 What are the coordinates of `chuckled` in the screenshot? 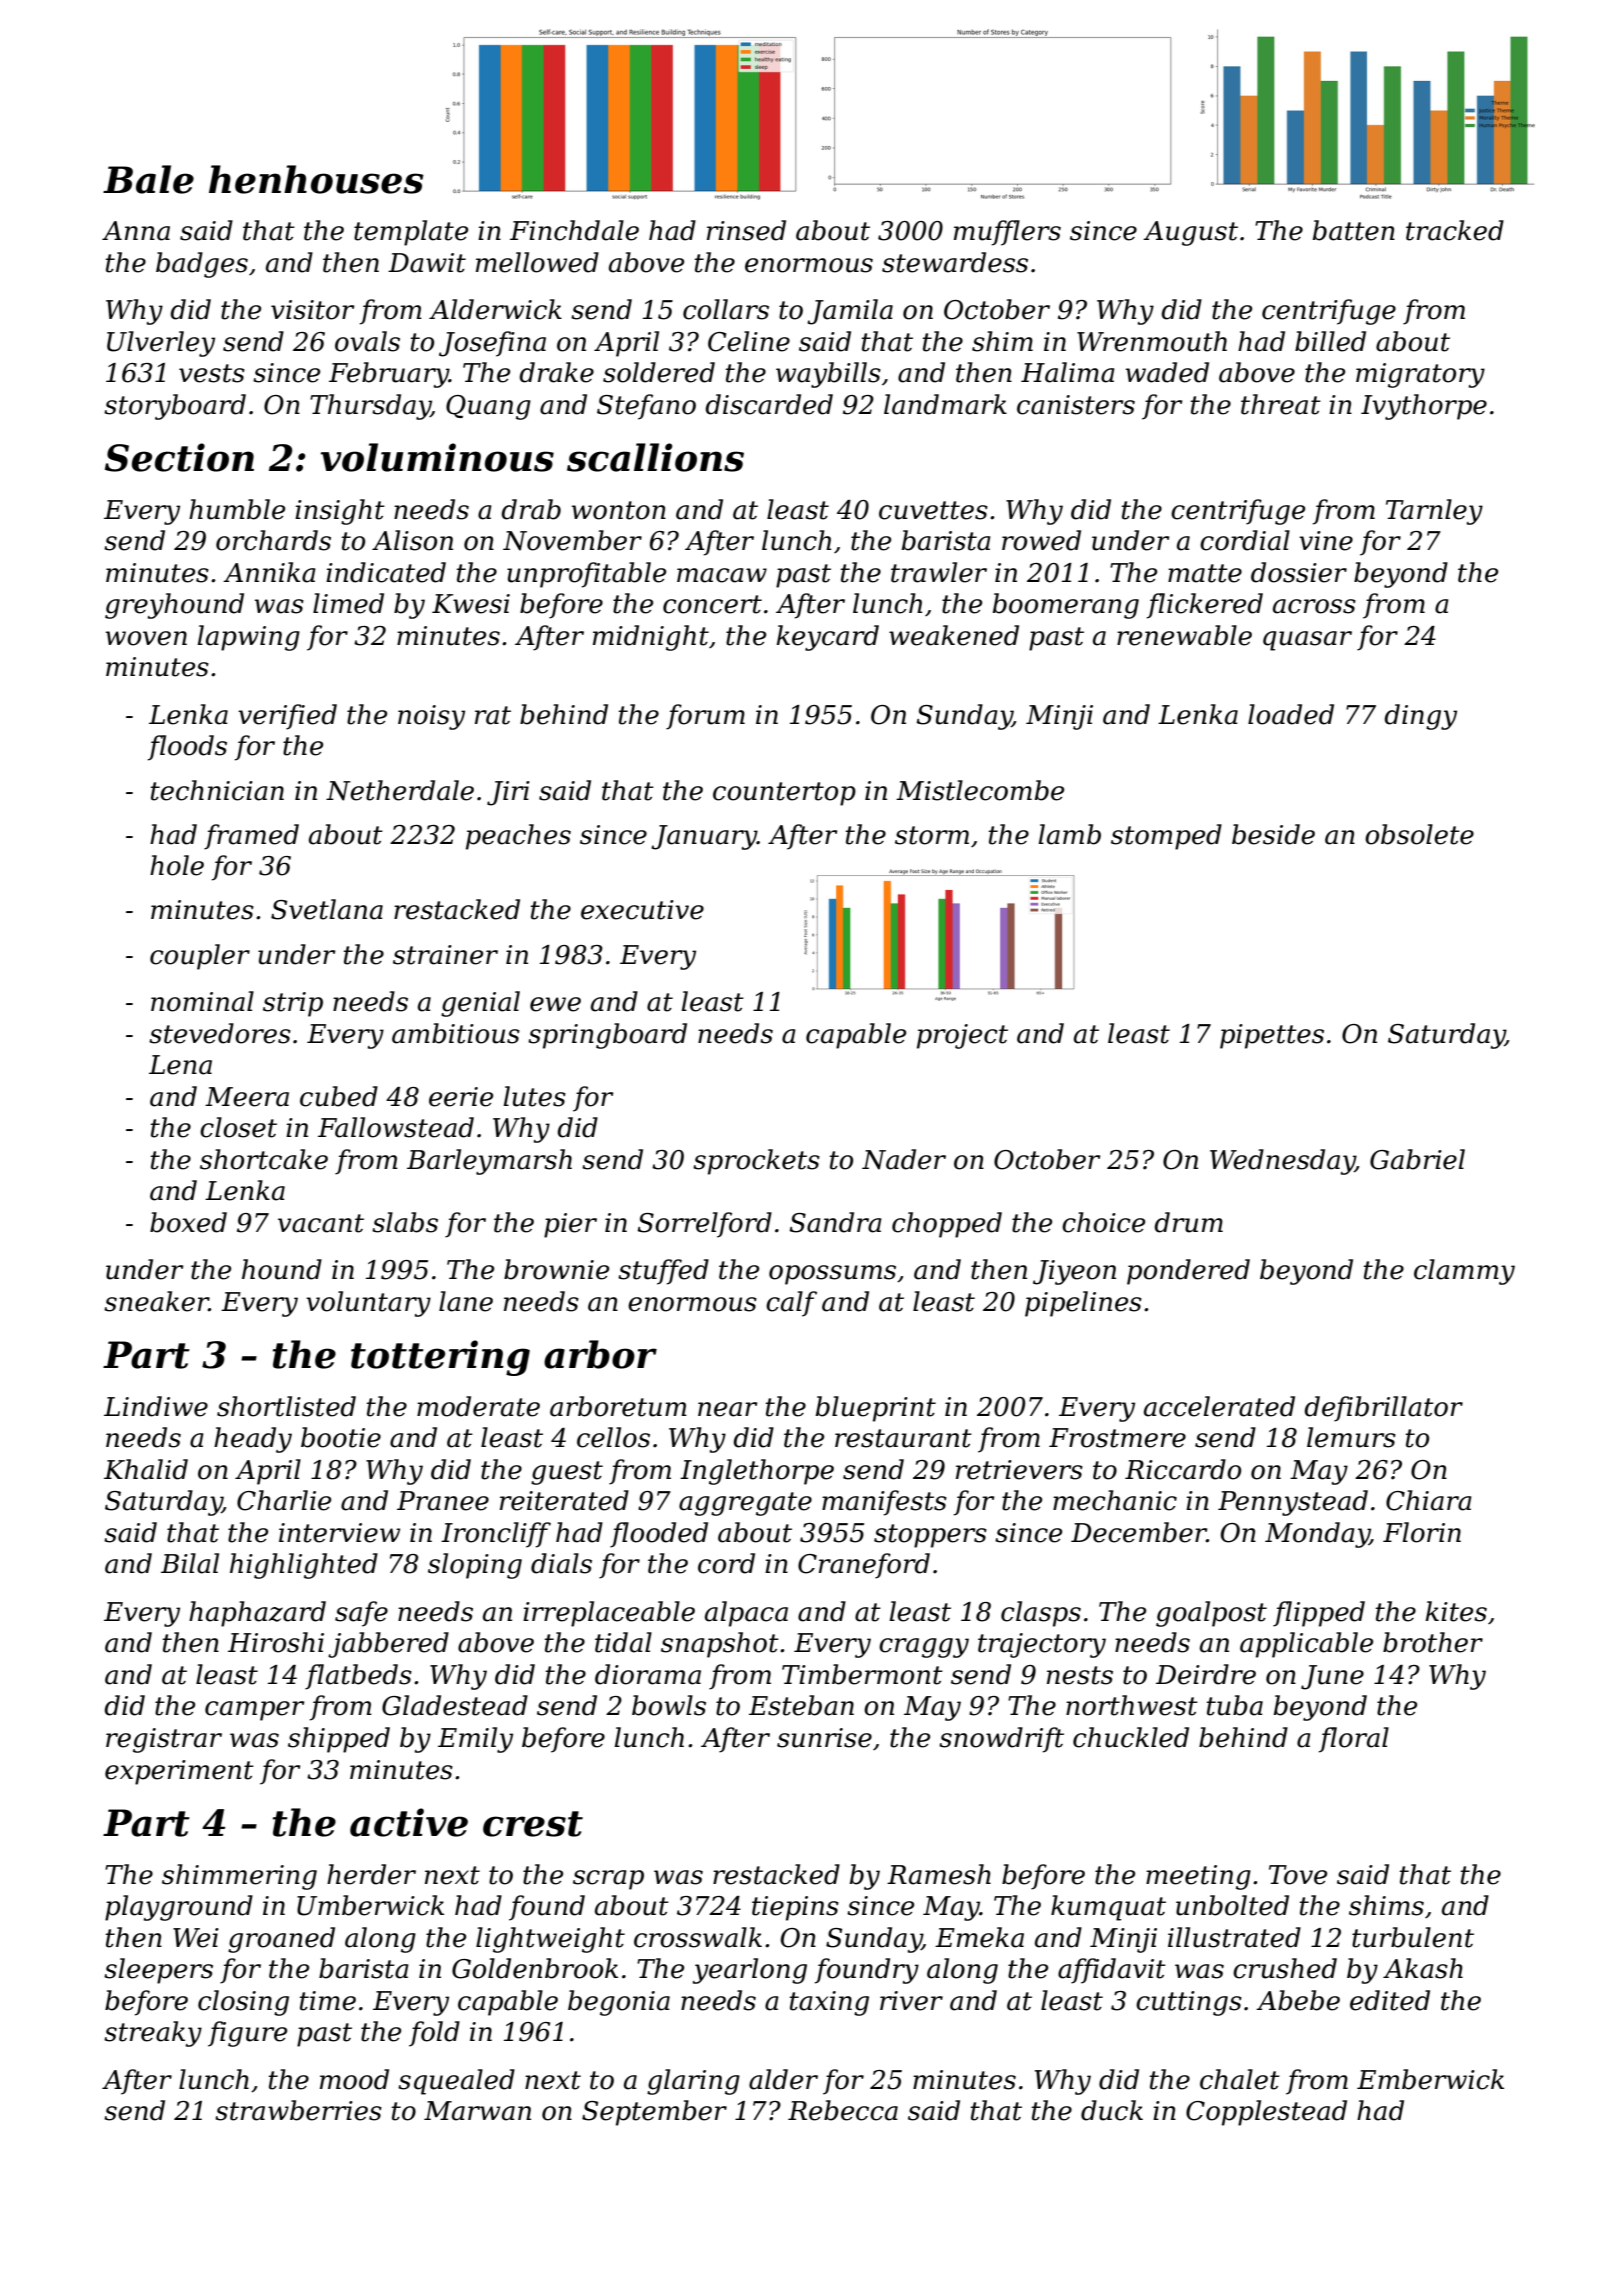 It's located at (1131, 1737).
